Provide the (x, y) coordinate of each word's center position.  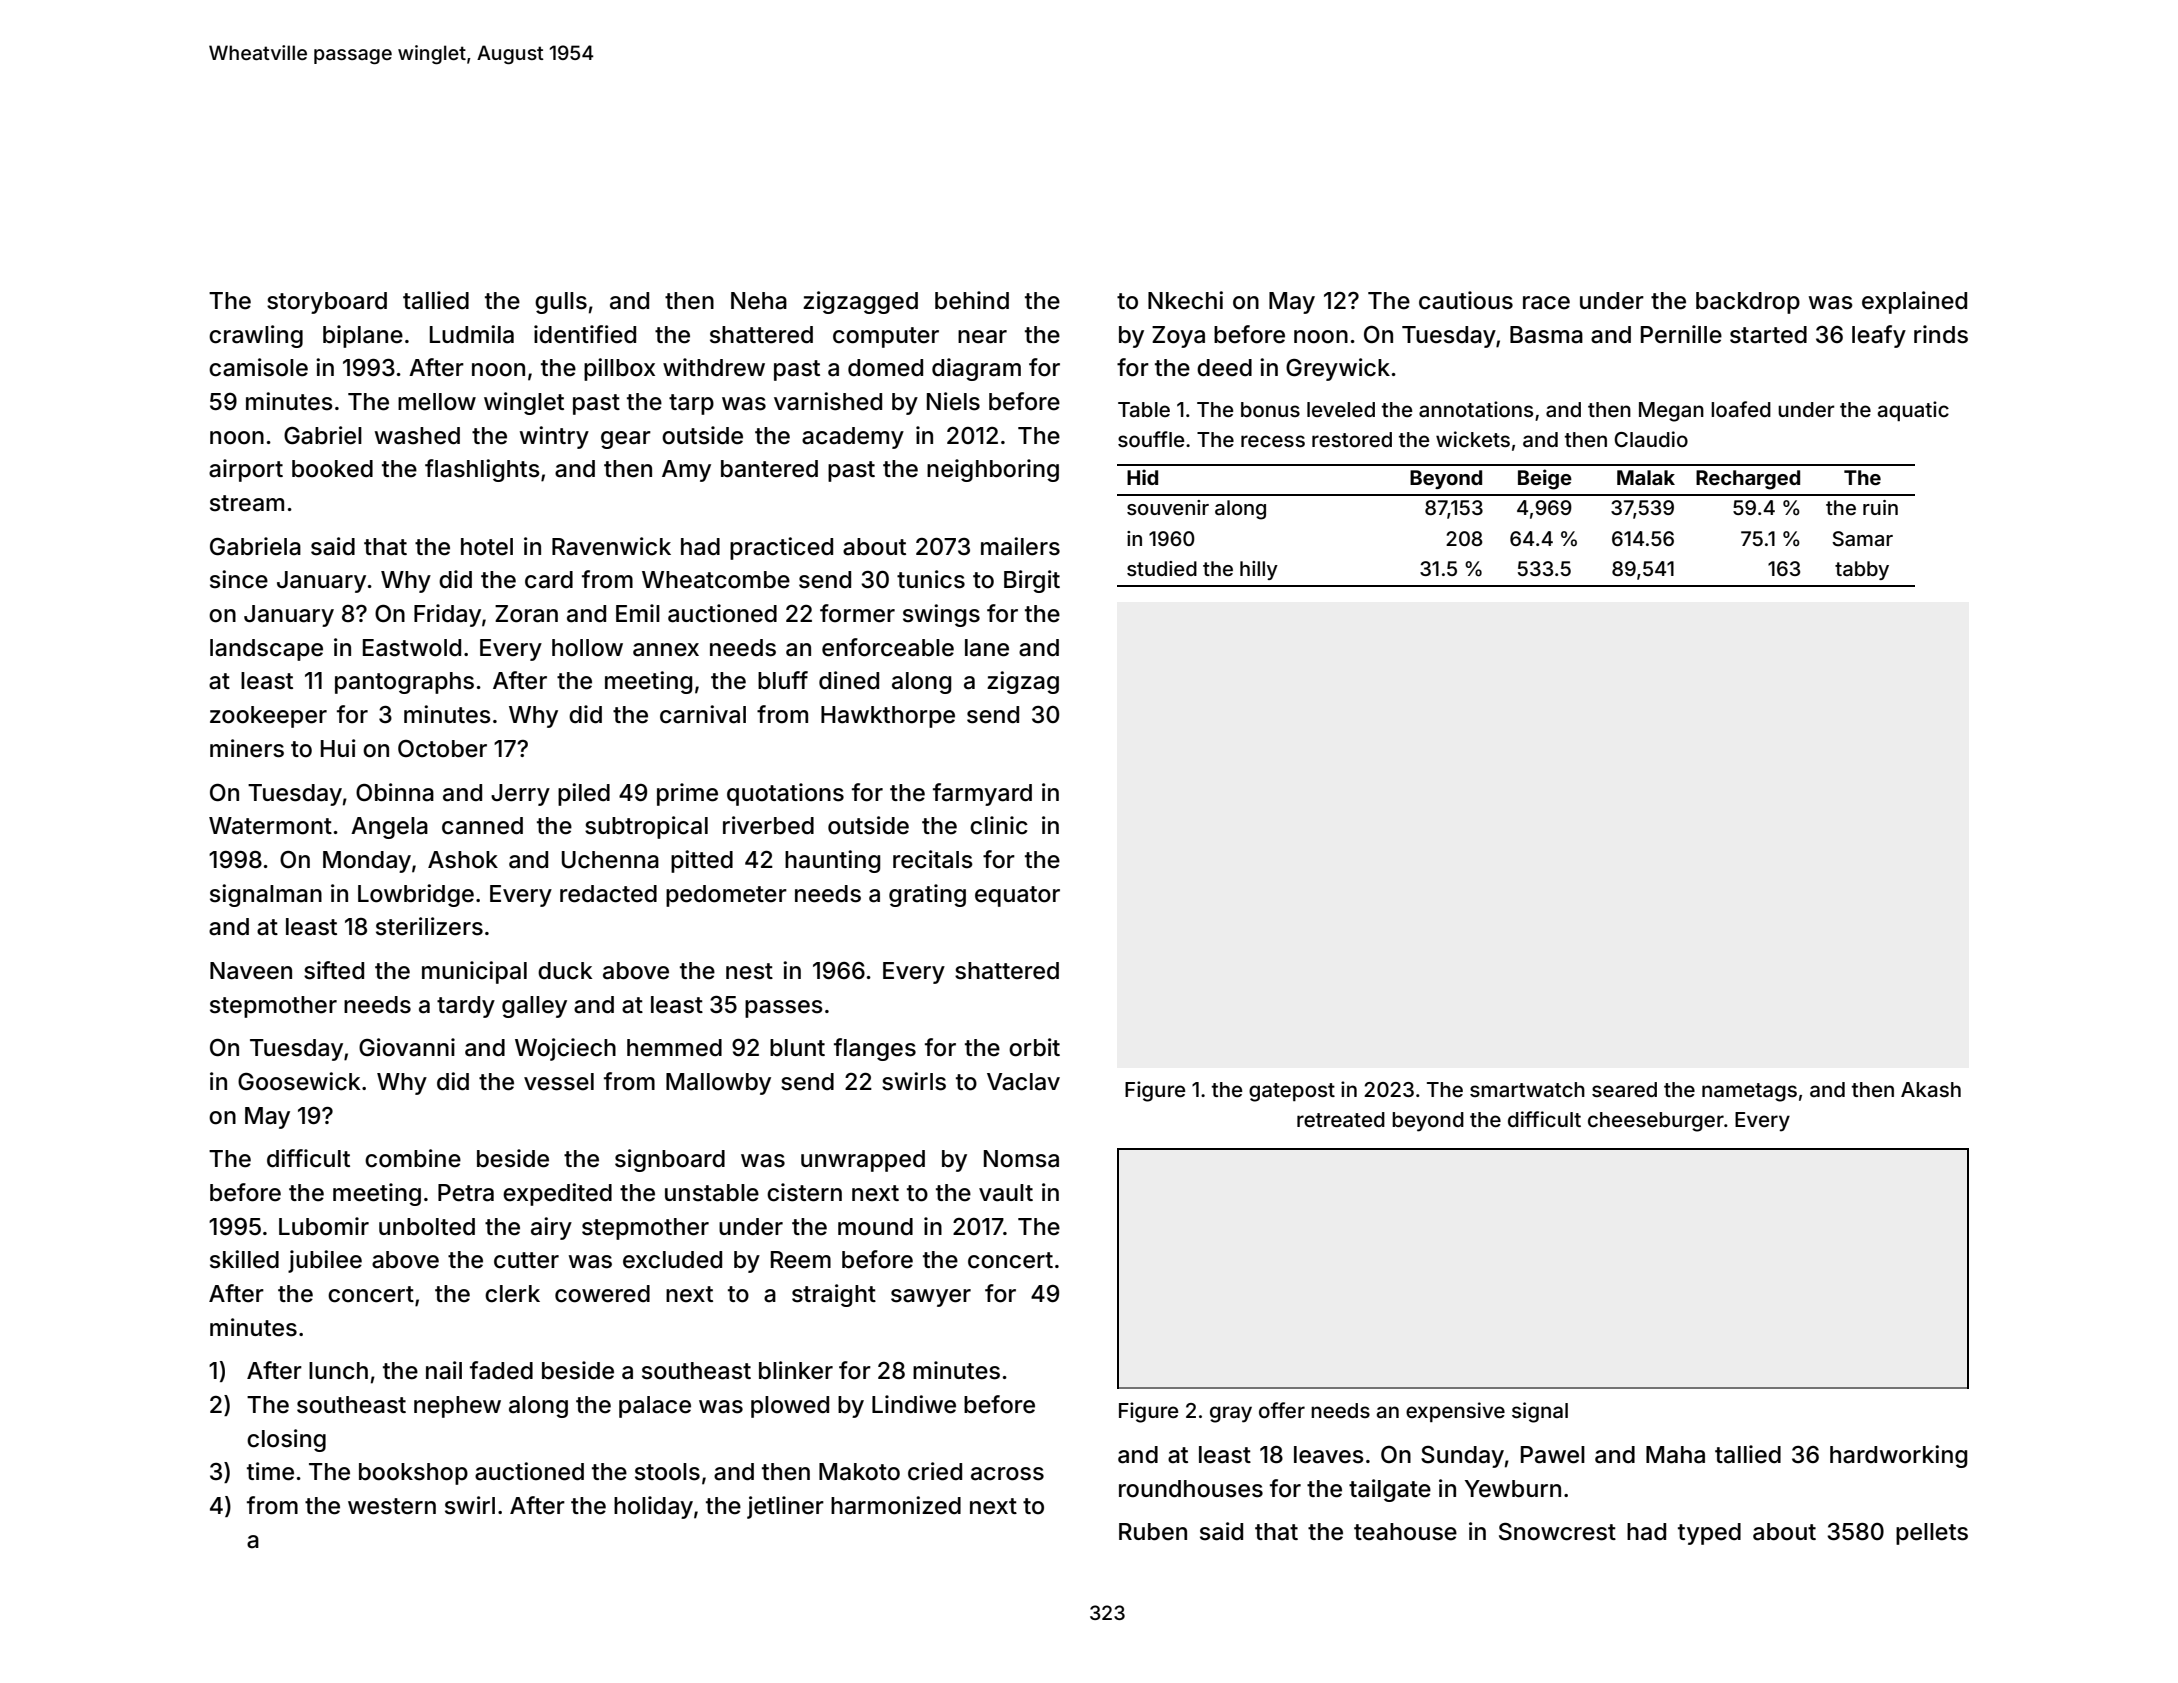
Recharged (1748, 480)
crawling (256, 336)
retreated (1341, 1119)
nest (749, 971)
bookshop (413, 1474)
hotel (487, 547)
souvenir (1168, 507)
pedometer (726, 896)
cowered (602, 1294)
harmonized (896, 1505)
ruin (1880, 507)
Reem (801, 1260)
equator (1017, 896)
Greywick (1338, 369)
